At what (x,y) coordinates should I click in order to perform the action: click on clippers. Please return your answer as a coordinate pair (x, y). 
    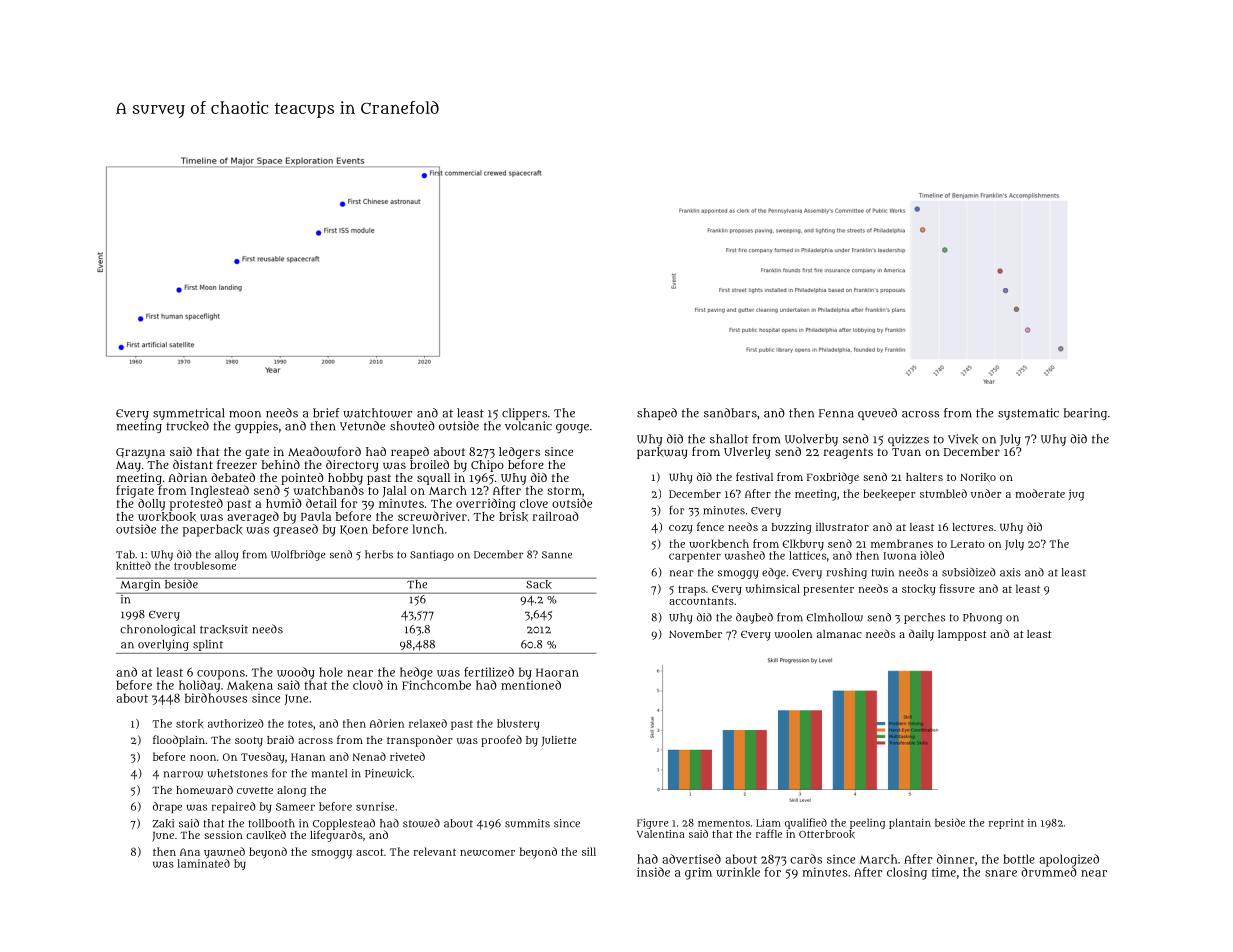
    Looking at the image, I should click on (524, 414).
